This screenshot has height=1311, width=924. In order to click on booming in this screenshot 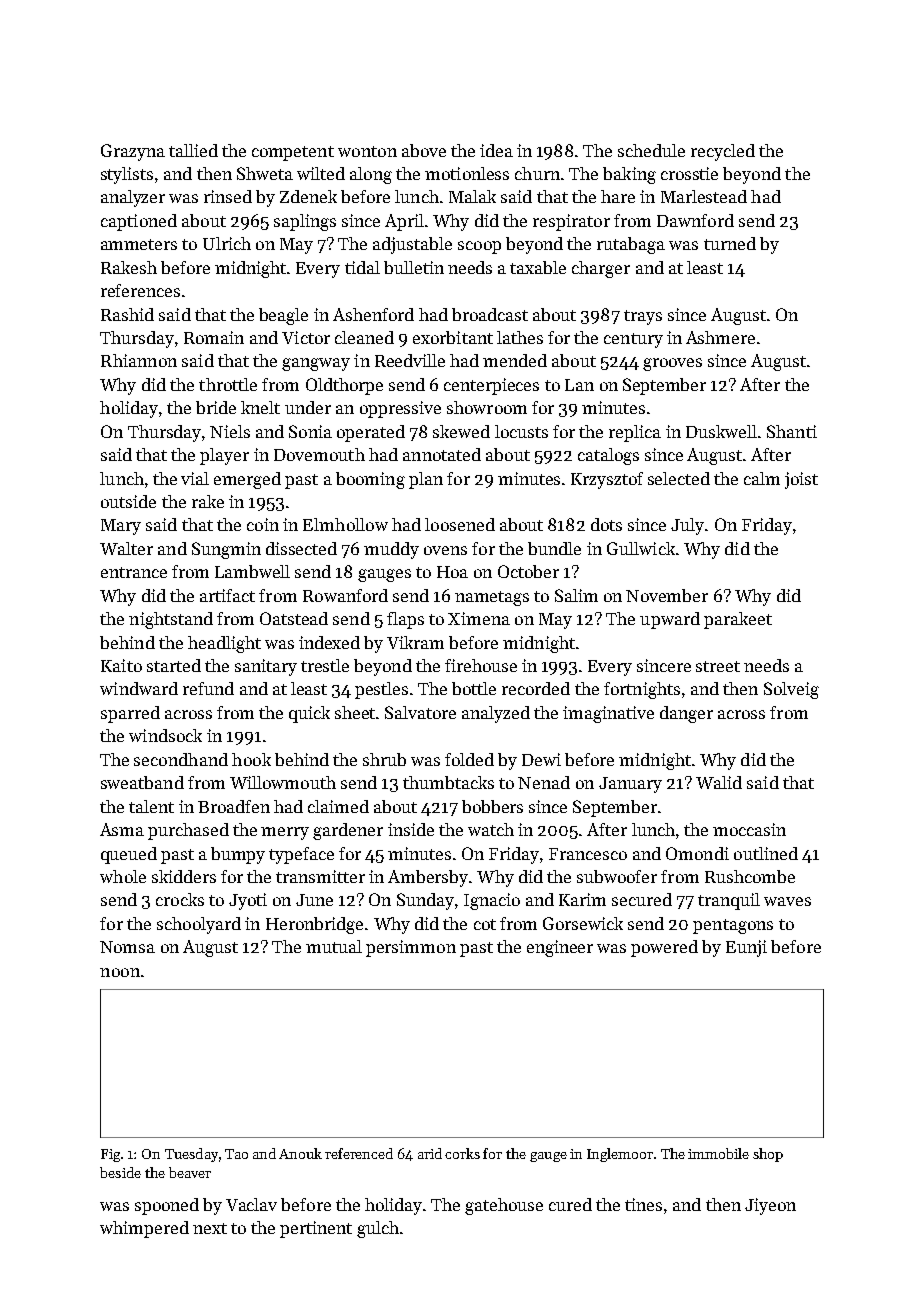, I will do `click(370, 480)`.
